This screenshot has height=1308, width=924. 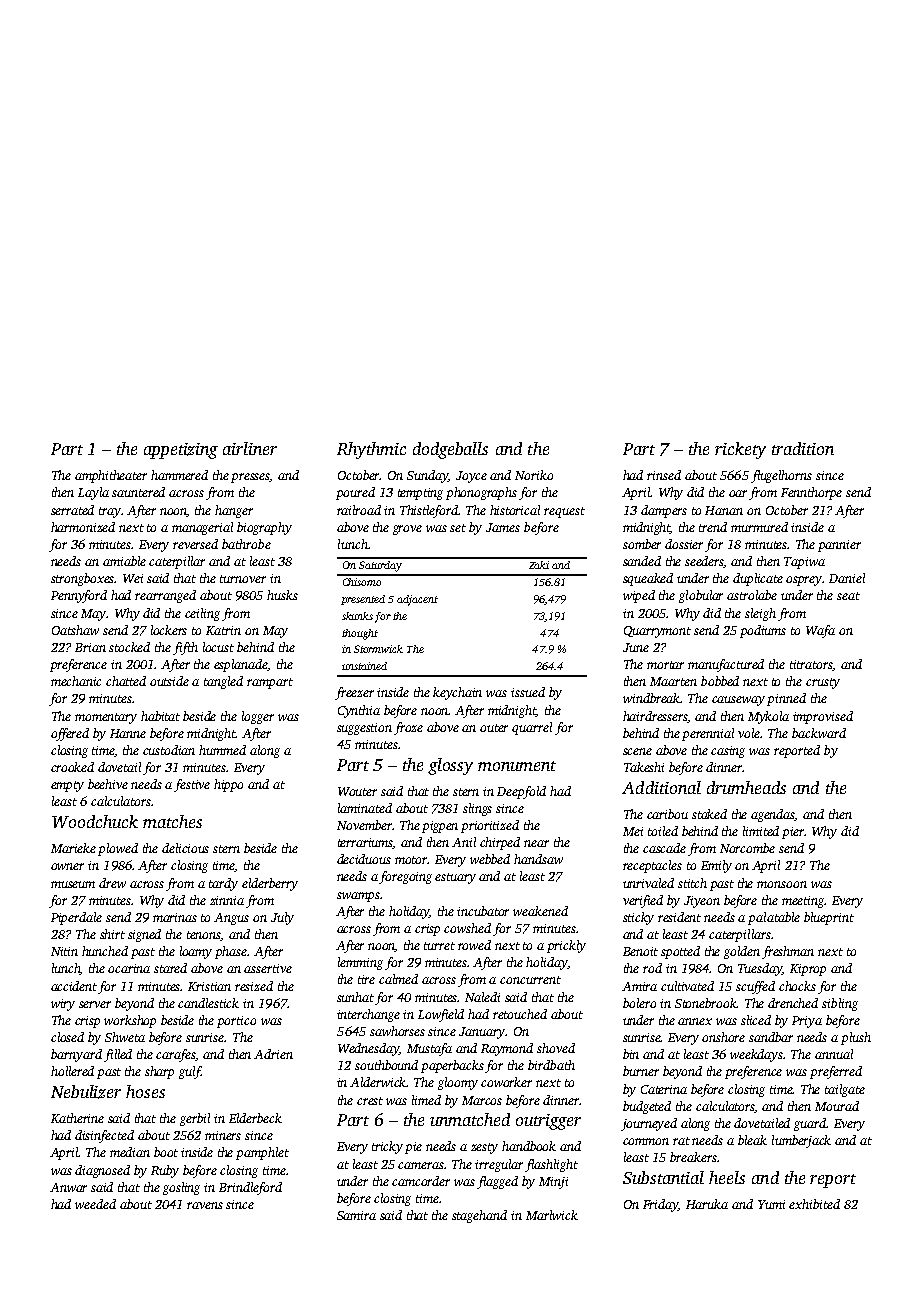 I want to click on reversed, so click(x=195, y=544).
